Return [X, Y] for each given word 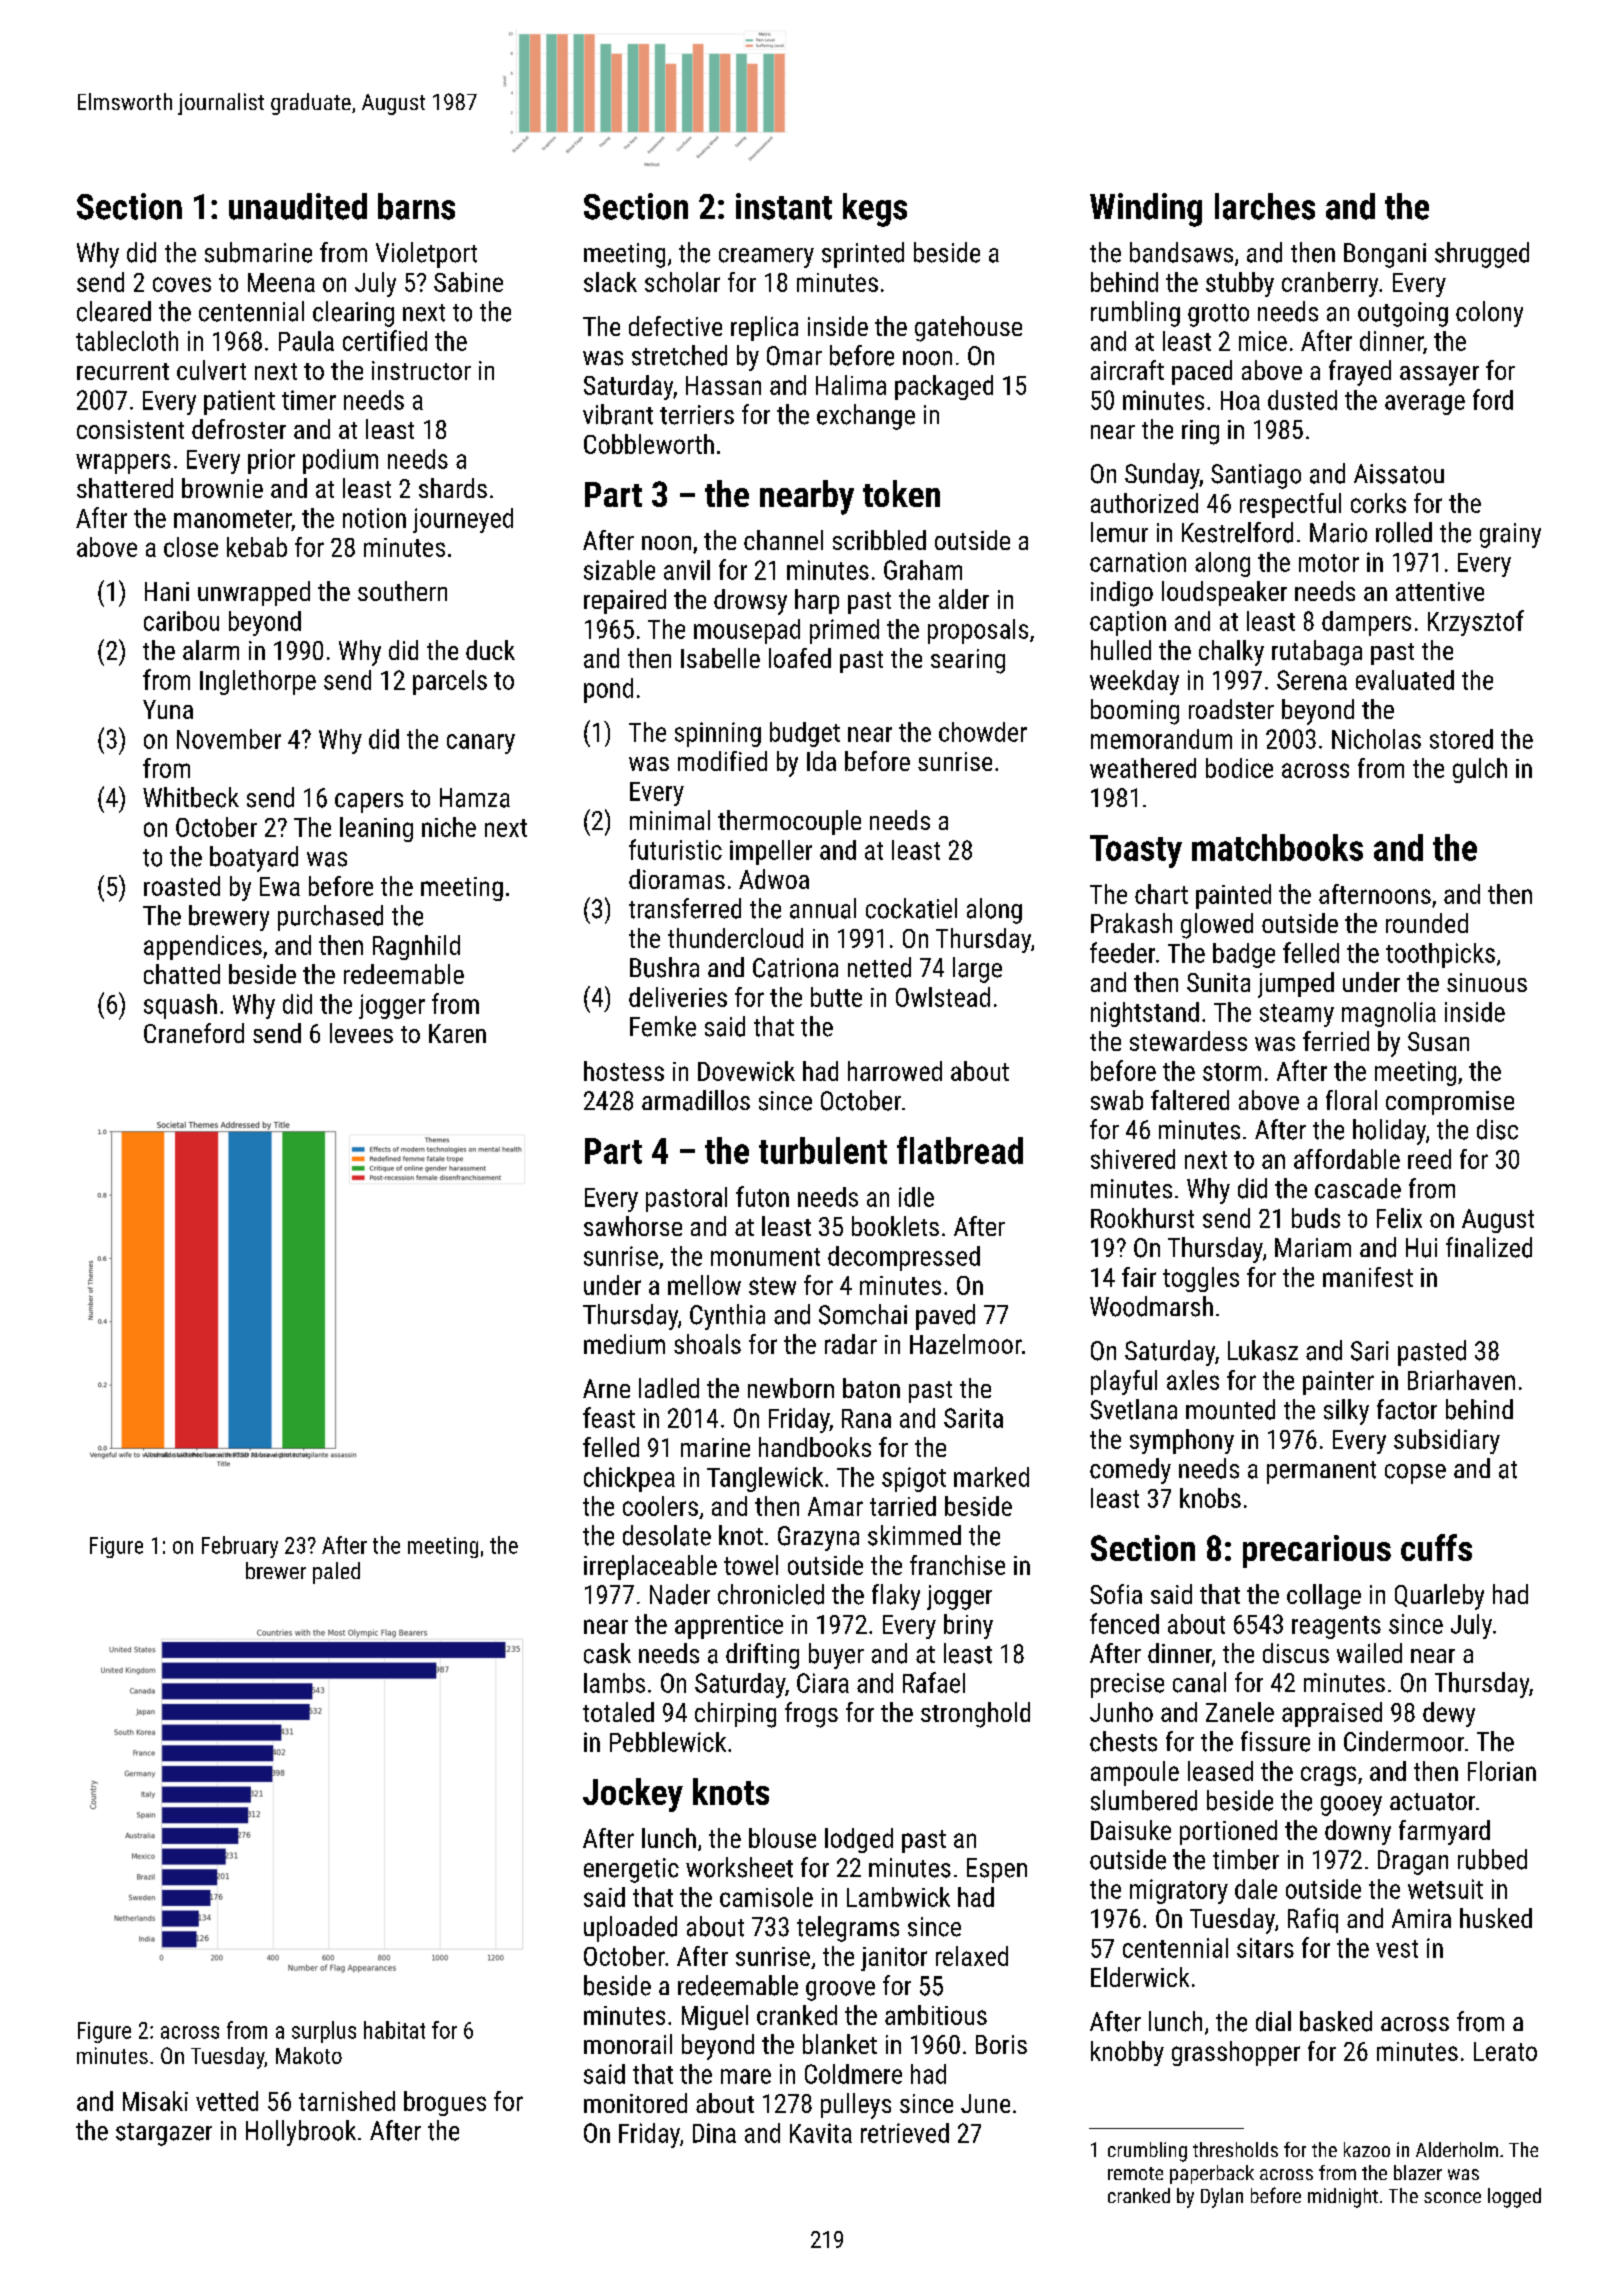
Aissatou [1399, 474]
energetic [631, 1870]
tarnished [347, 2101]
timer [309, 400]
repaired [625, 601]
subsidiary [1447, 1441]
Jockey [633, 1795]
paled [336, 1573]
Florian [1502, 1771]
